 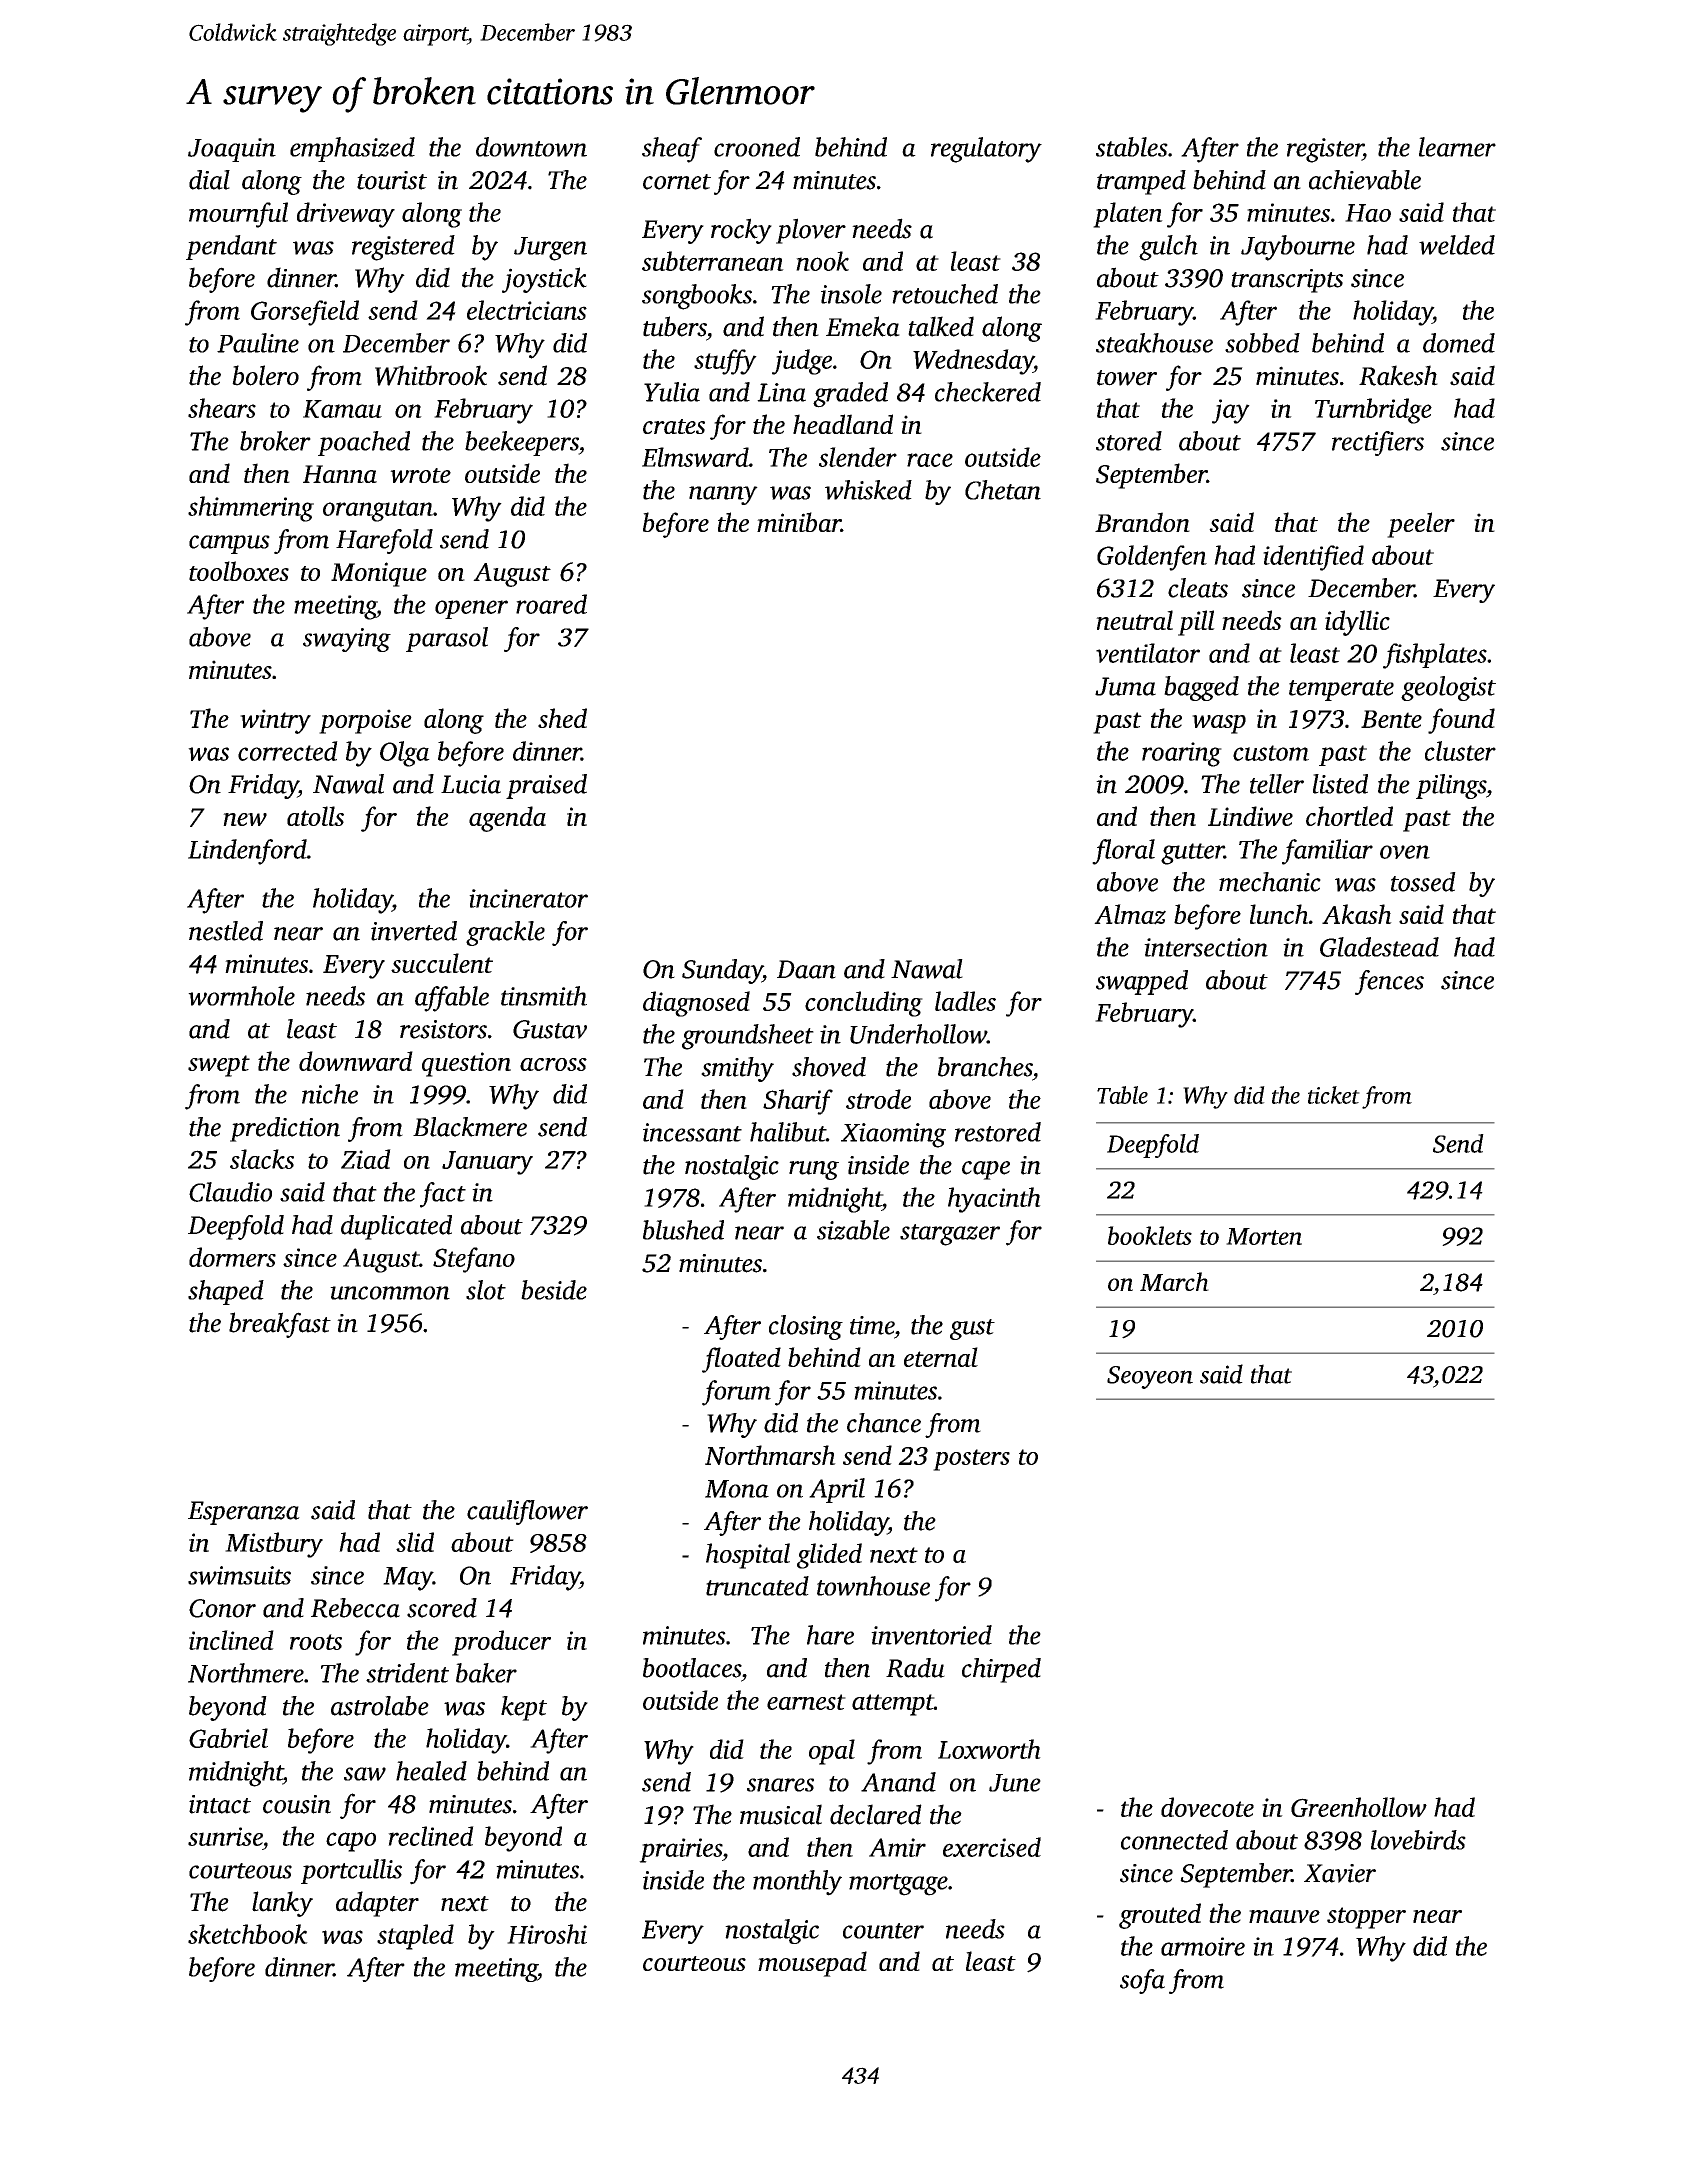 What do you see at coordinates (722, 971) in the page?
I see `Sunday` at bounding box center [722, 971].
